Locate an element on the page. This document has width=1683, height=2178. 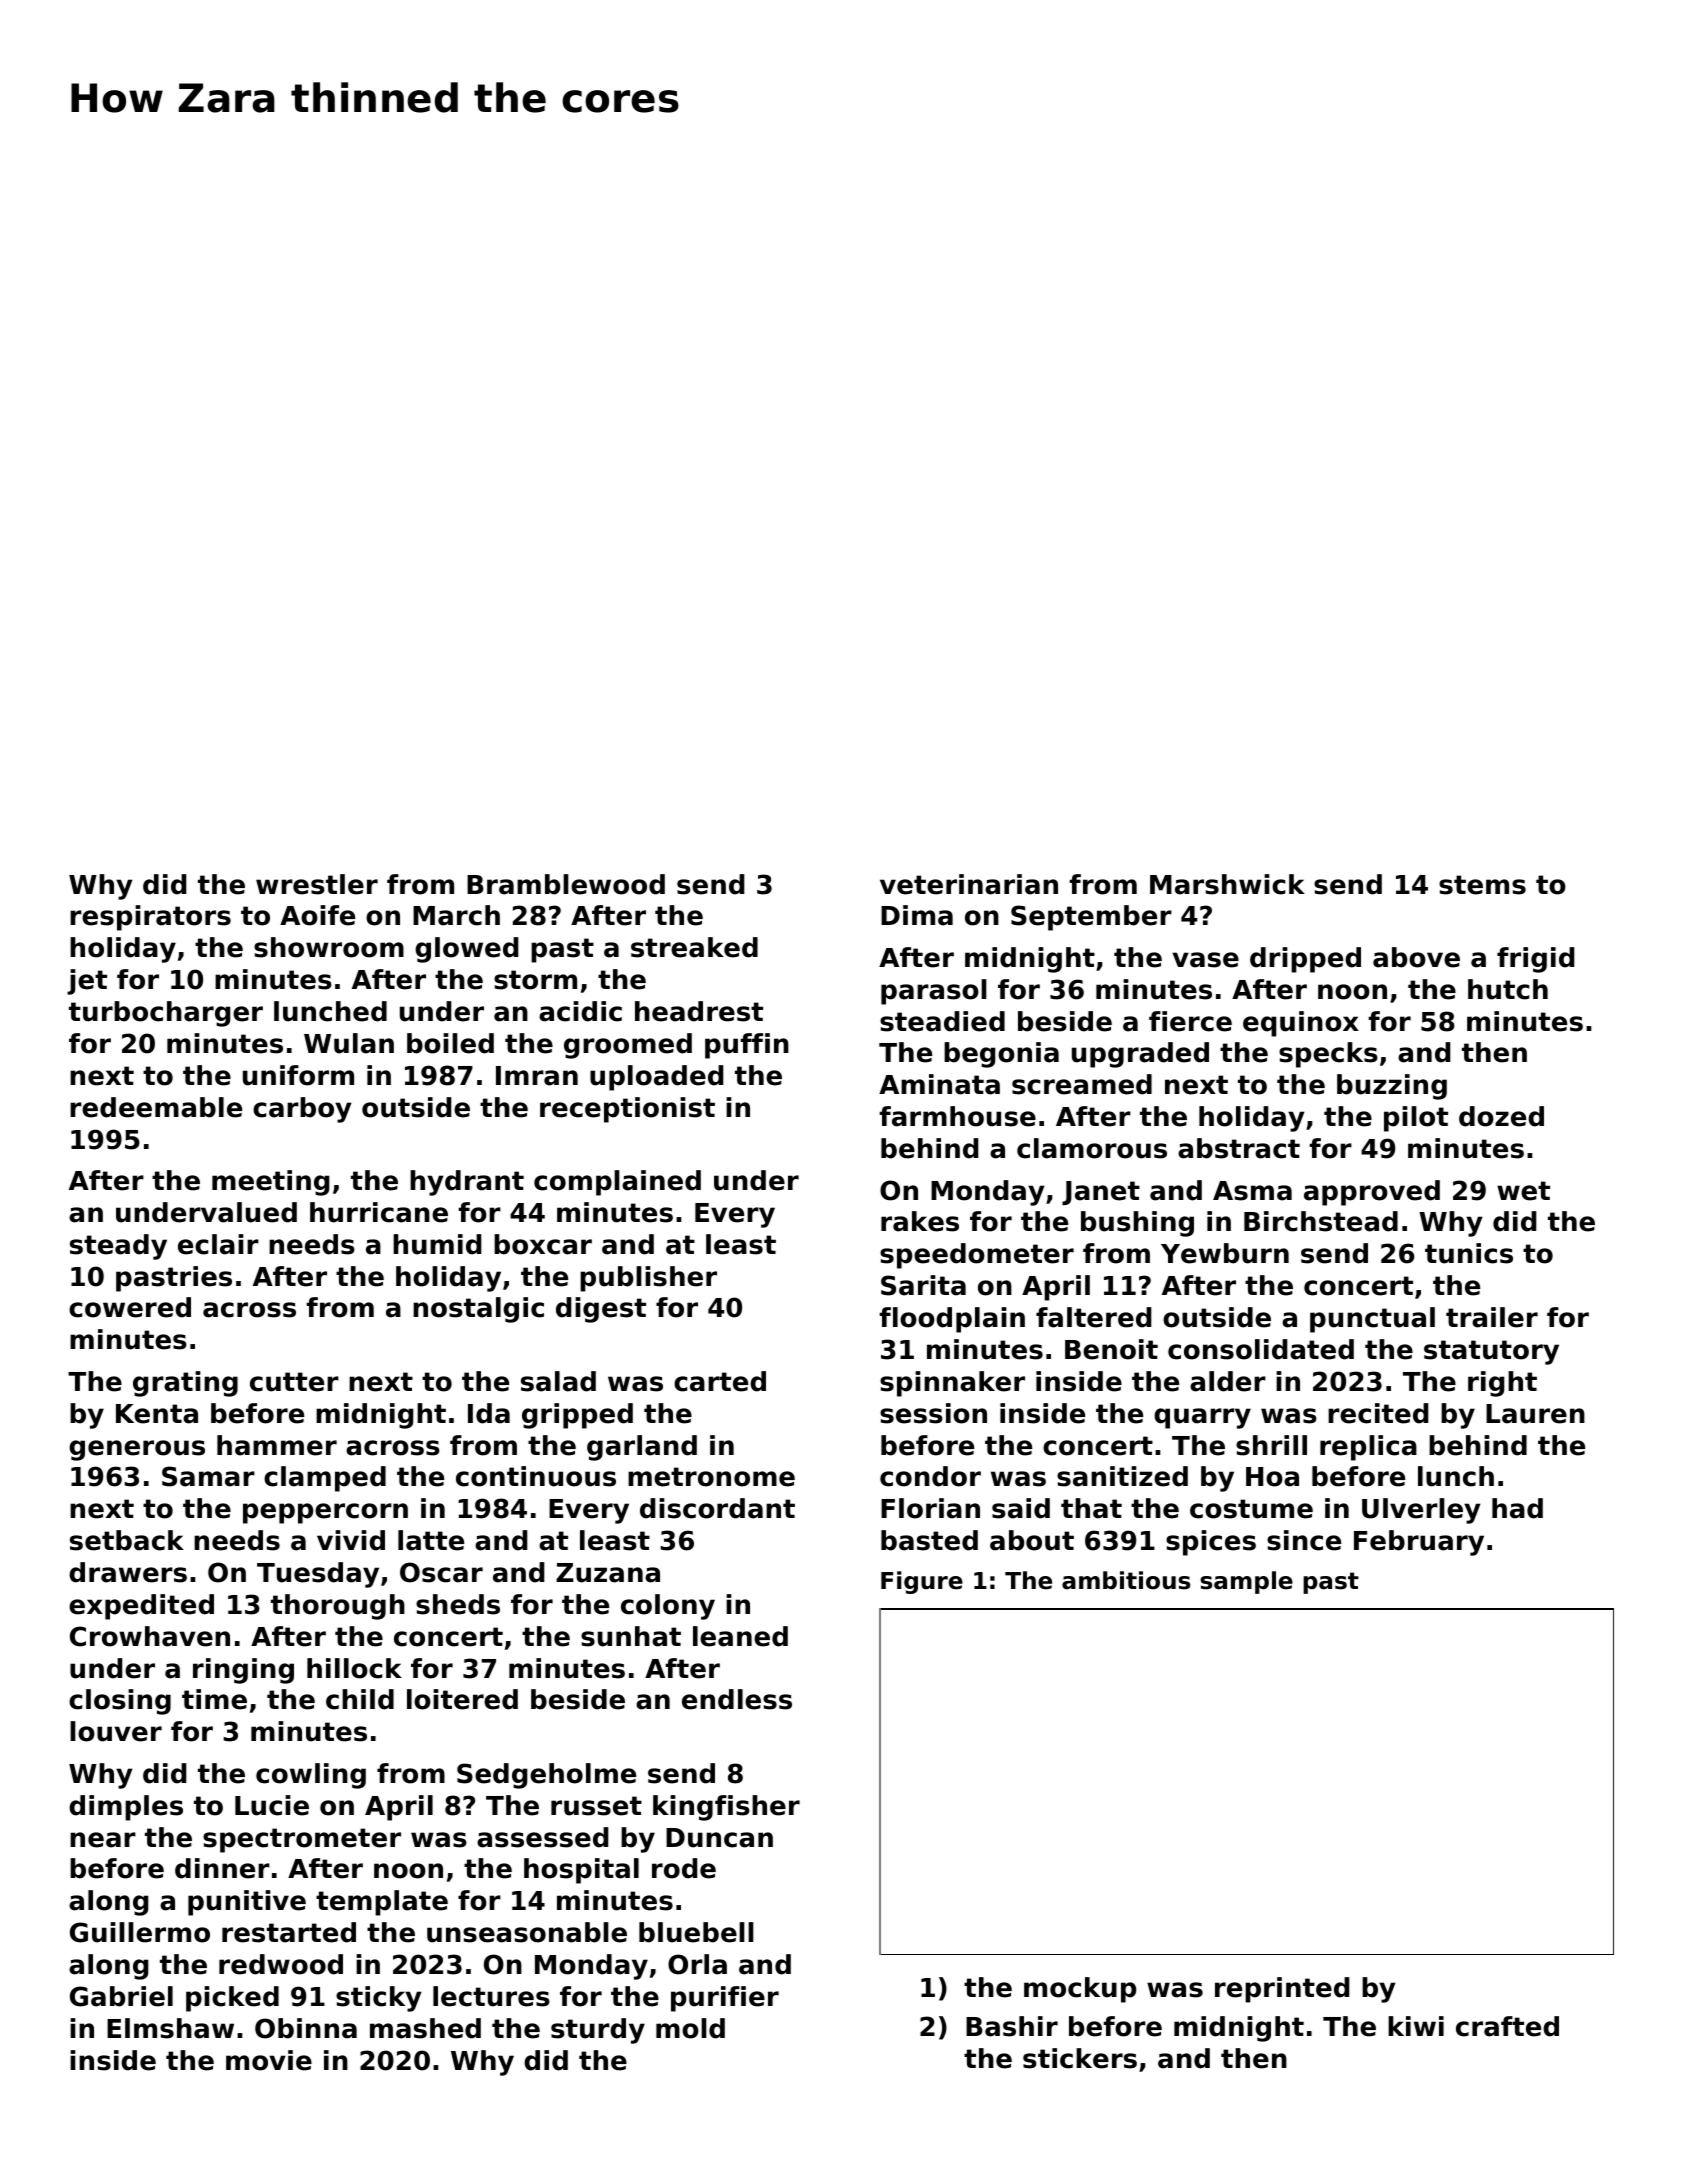
above is located at coordinates (1416, 957).
